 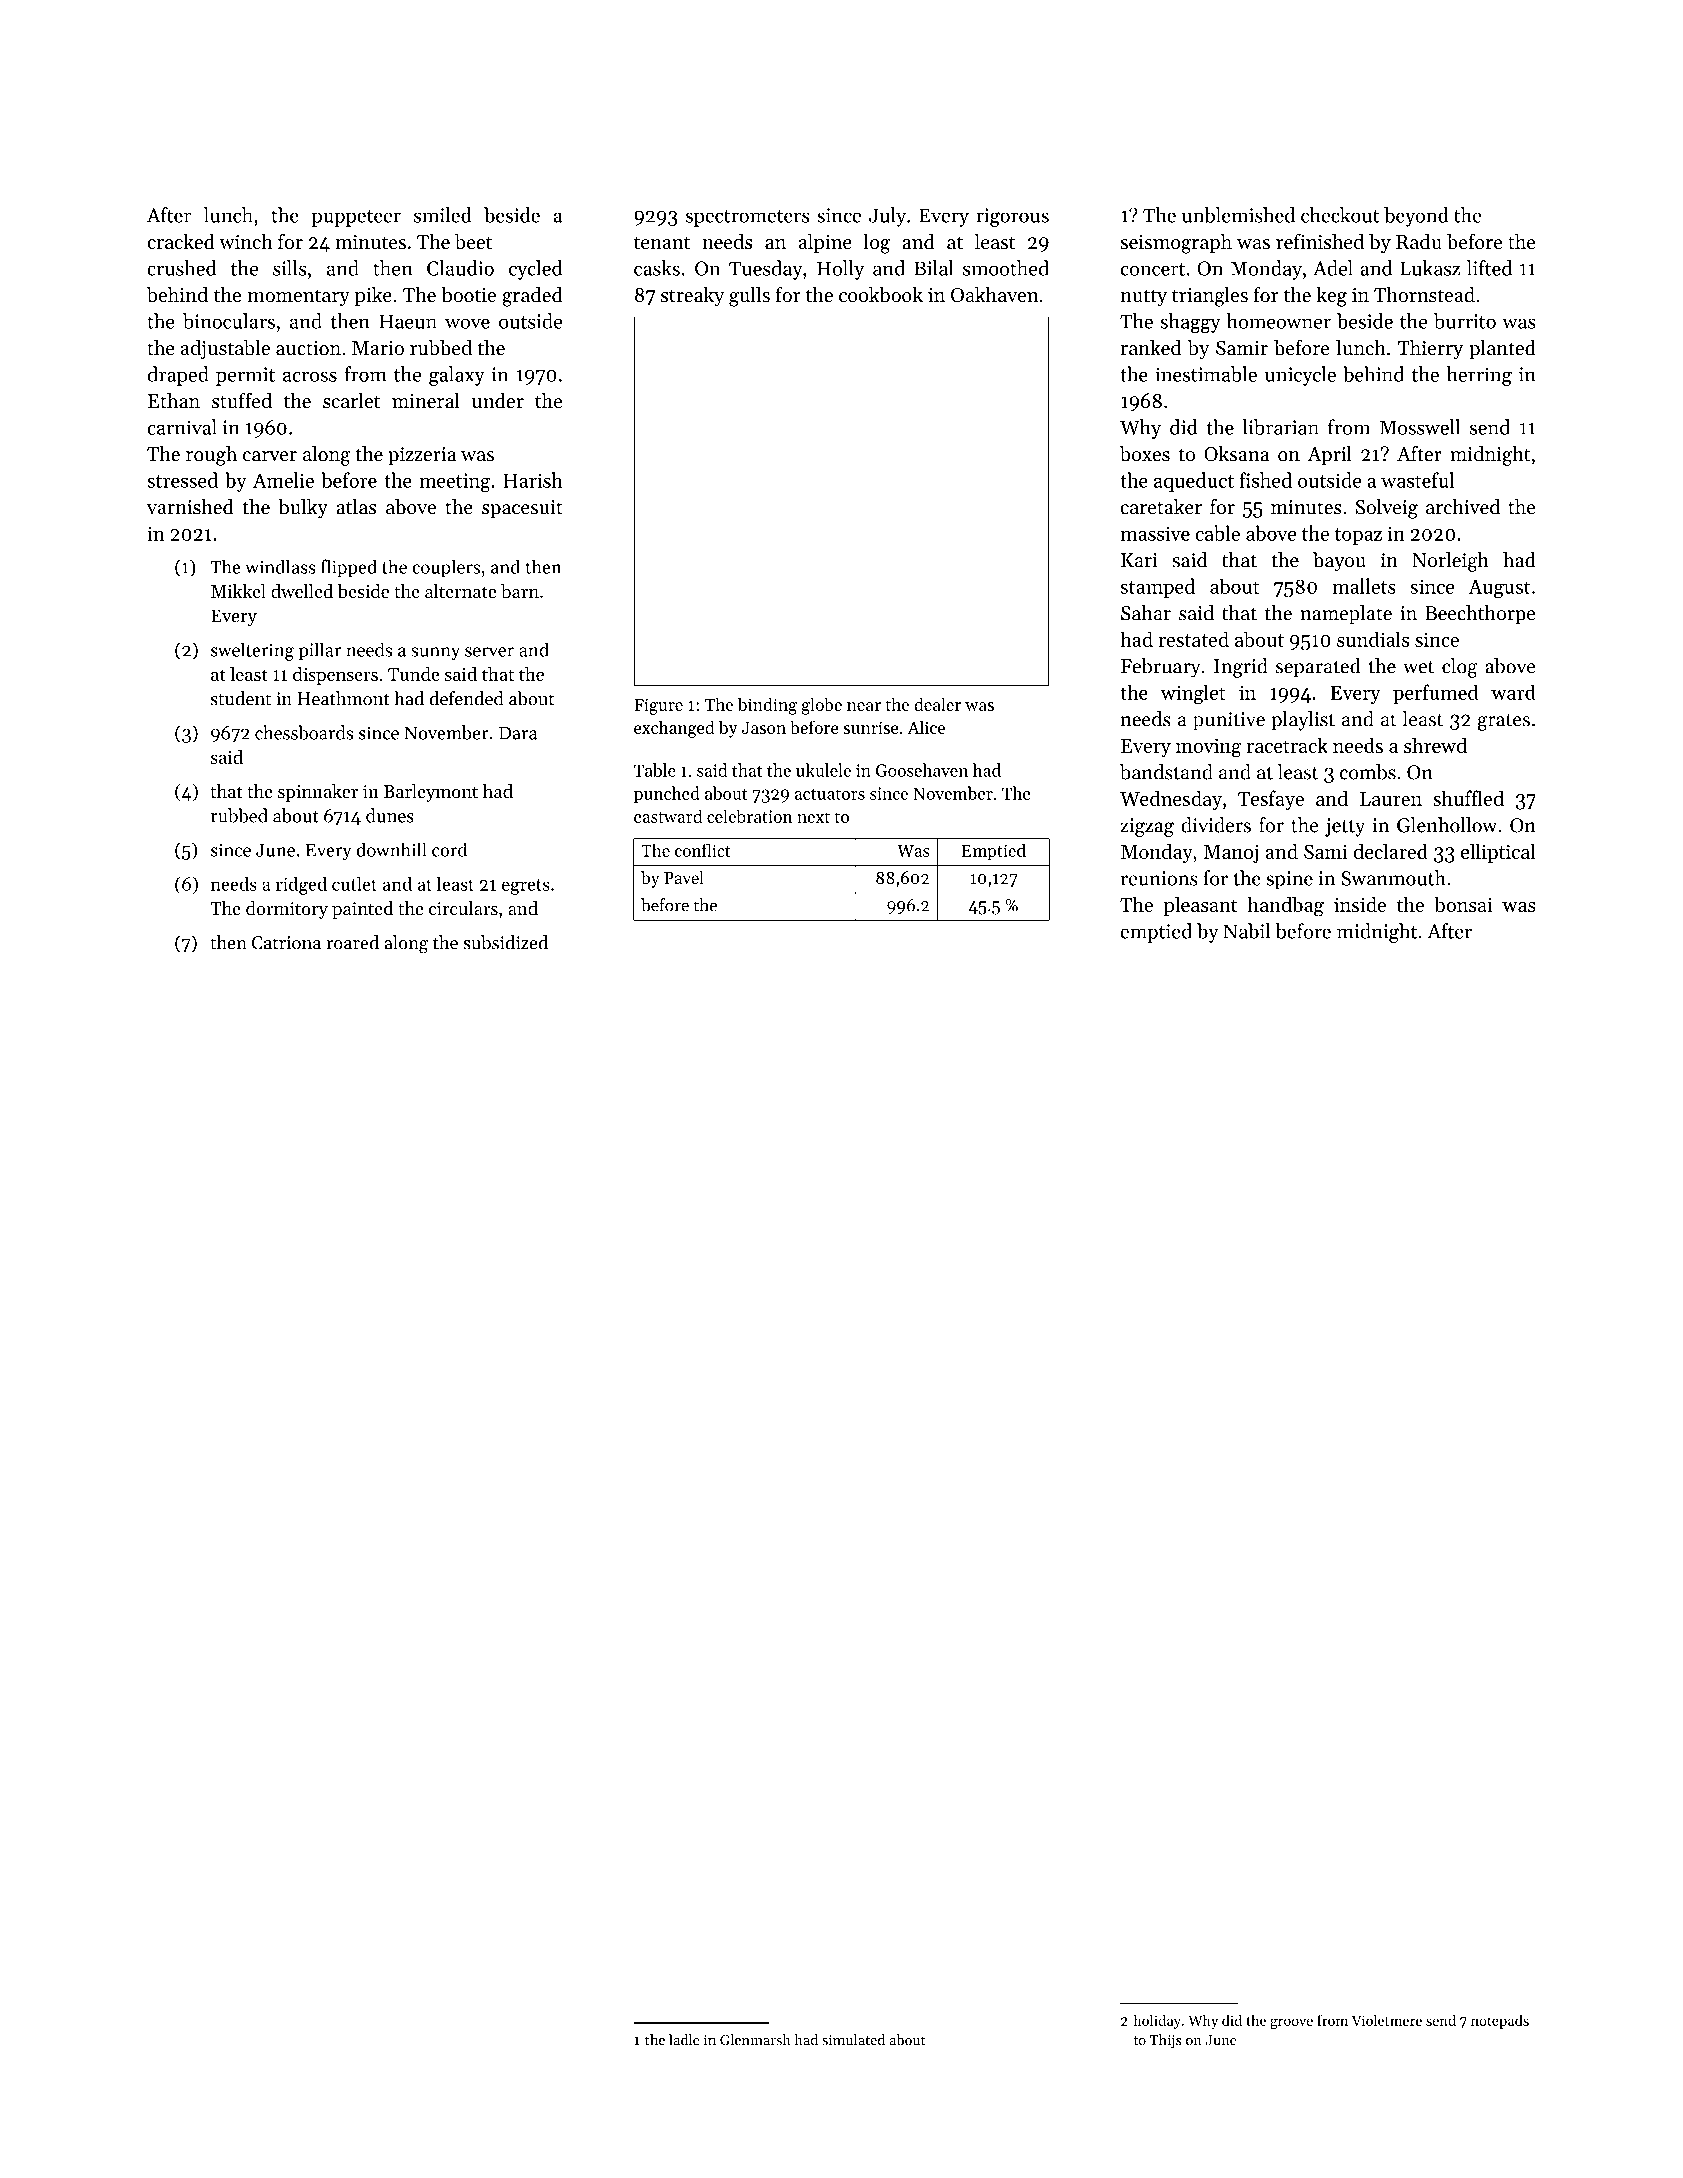 What do you see at coordinates (1291, 2023) in the screenshot?
I see `groove` at bounding box center [1291, 2023].
